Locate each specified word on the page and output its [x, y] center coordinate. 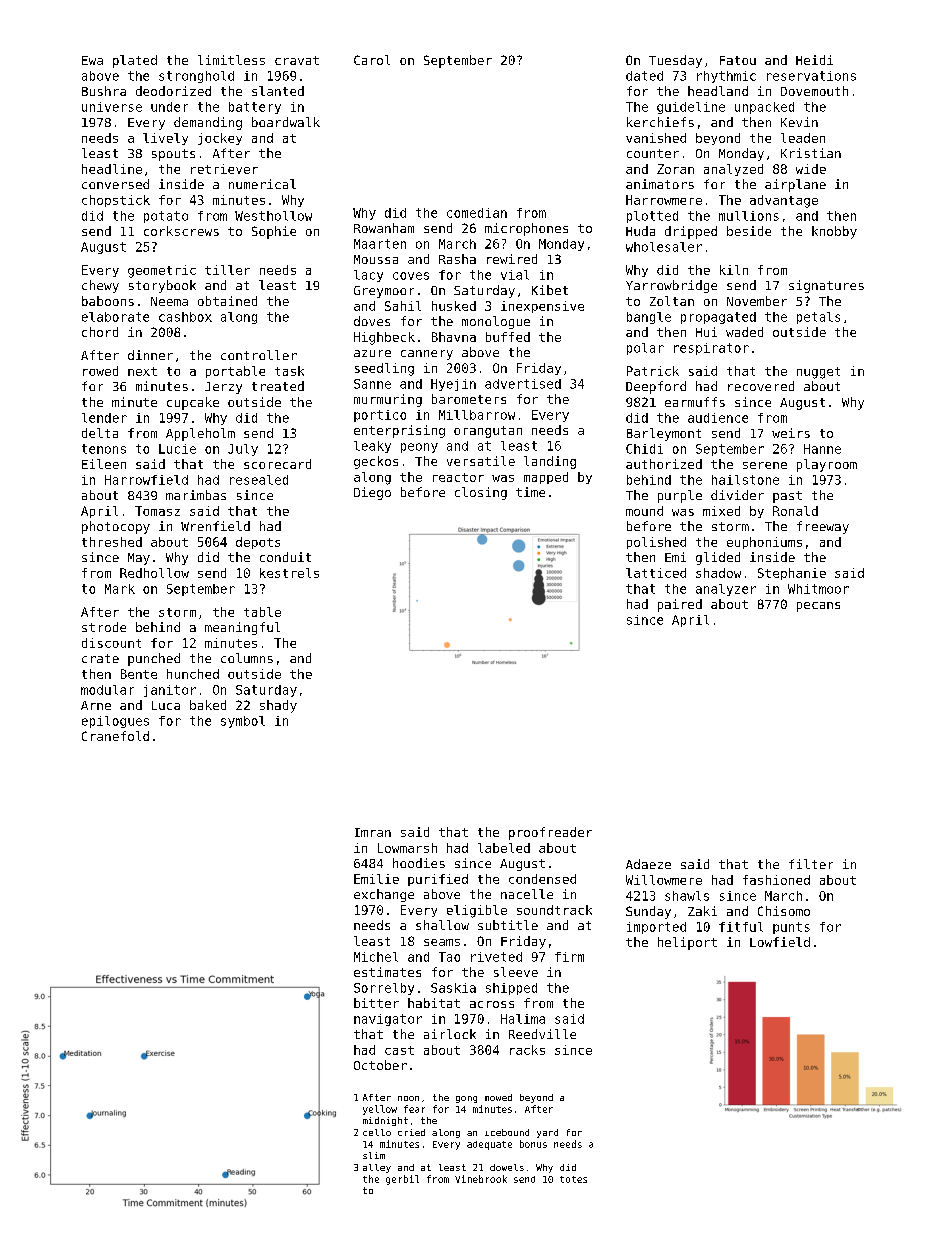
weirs [791, 433]
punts [791, 928]
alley [377, 1168]
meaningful [242, 628]
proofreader [550, 833]
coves [411, 276]
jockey [220, 139]
